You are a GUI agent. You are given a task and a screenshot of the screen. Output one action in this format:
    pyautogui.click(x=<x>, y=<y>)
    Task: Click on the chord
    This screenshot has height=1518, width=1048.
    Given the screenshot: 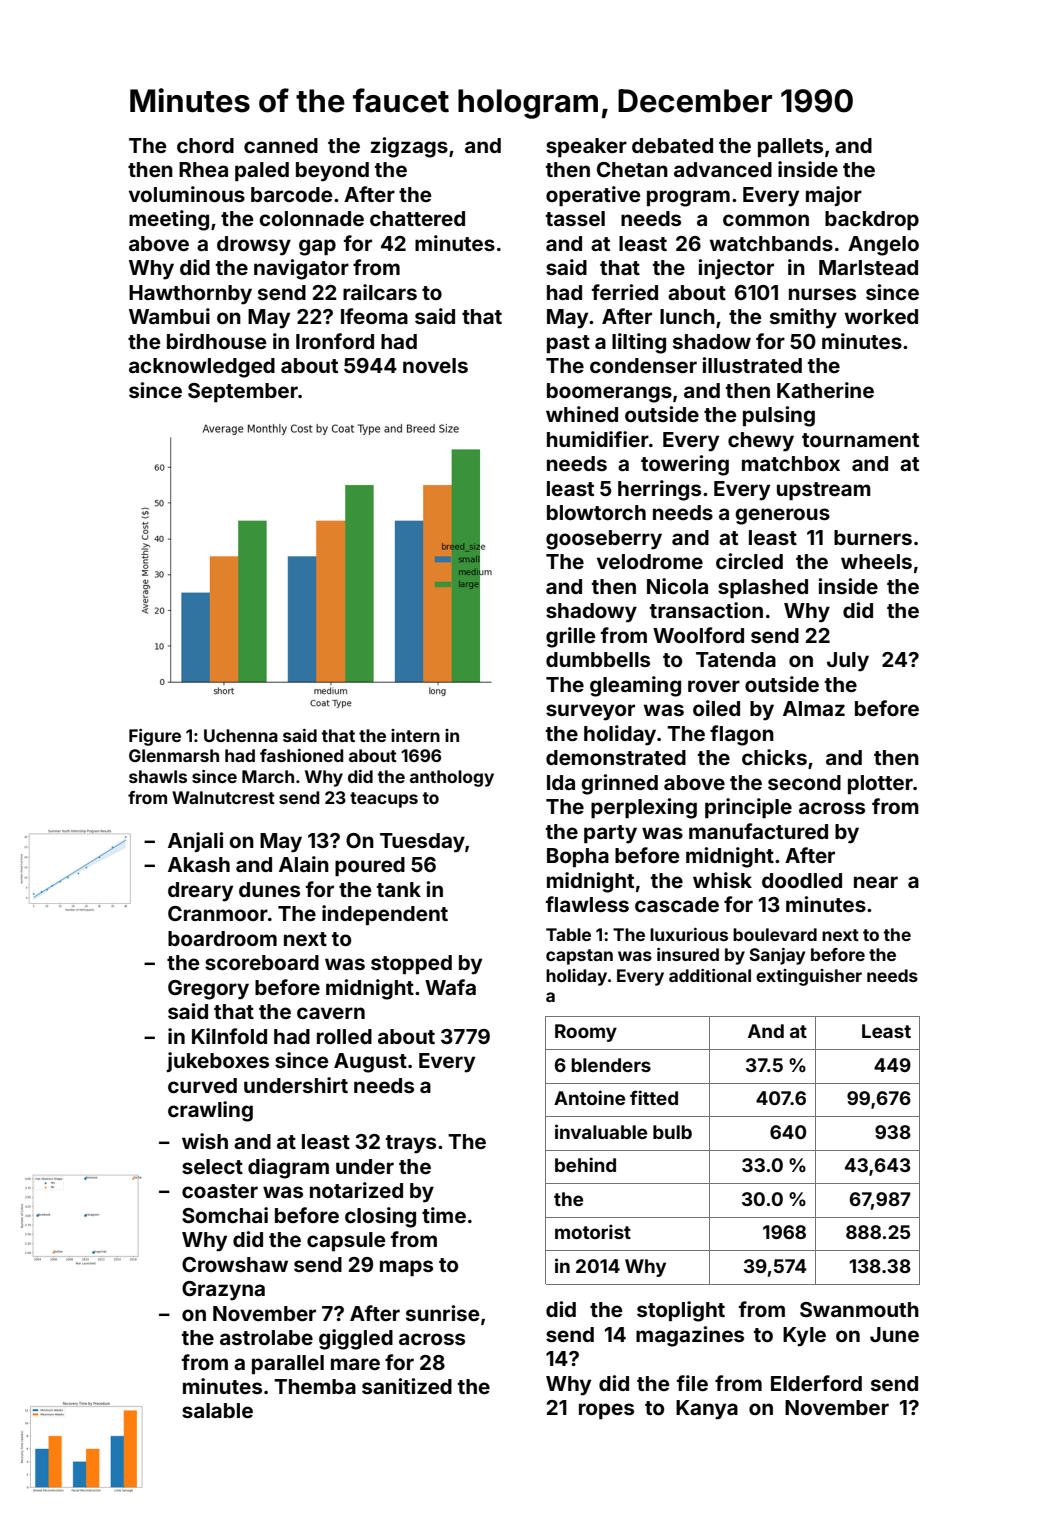 What is the action you would take?
    pyautogui.click(x=205, y=145)
